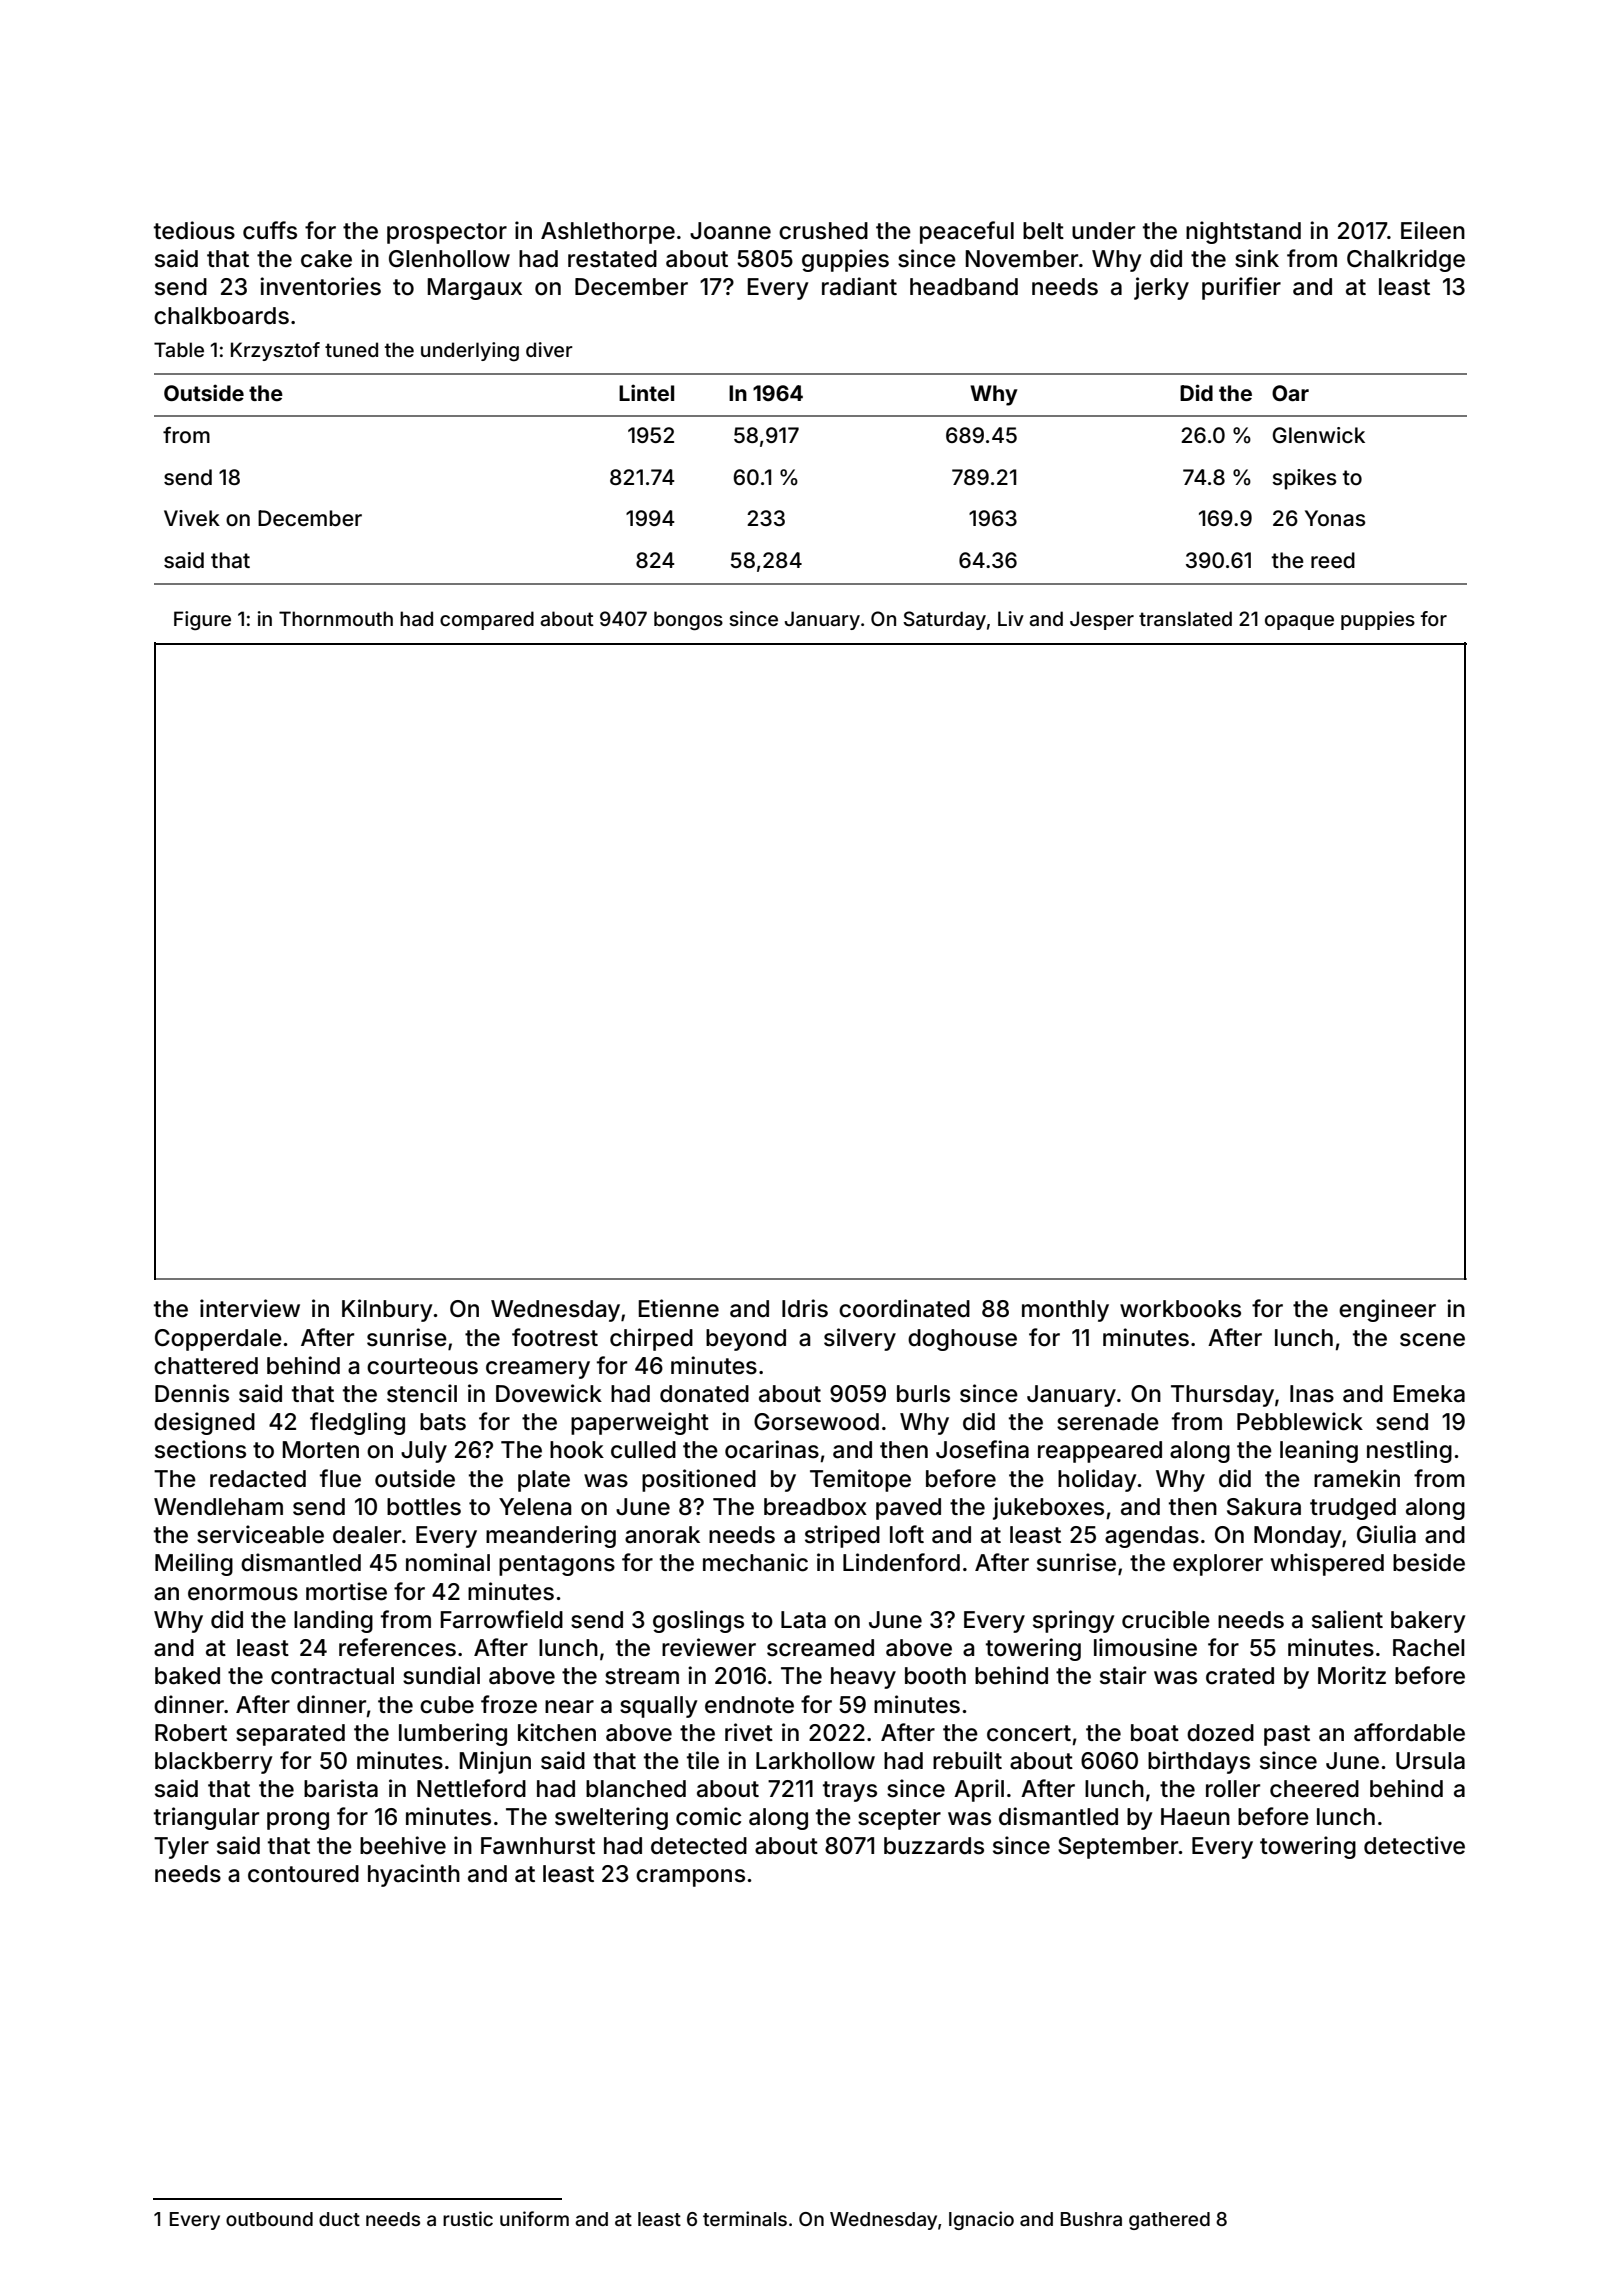 The width and height of the image is (1620, 2292). What do you see at coordinates (730, 231) in the image?
I see `Joanne` at bounding box center [730, 231].
